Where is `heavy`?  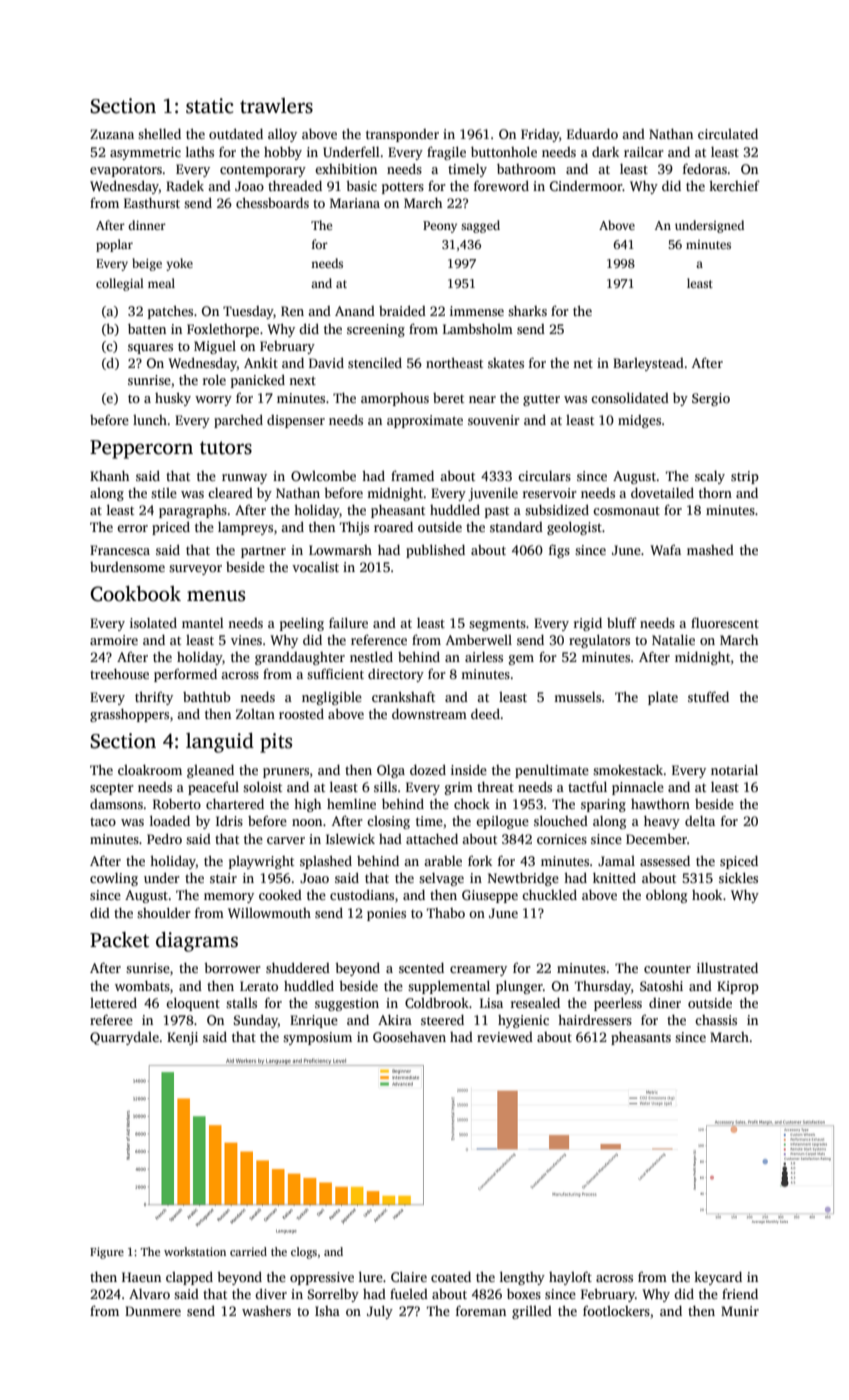 heavy is located at coordinates (662, 822).
